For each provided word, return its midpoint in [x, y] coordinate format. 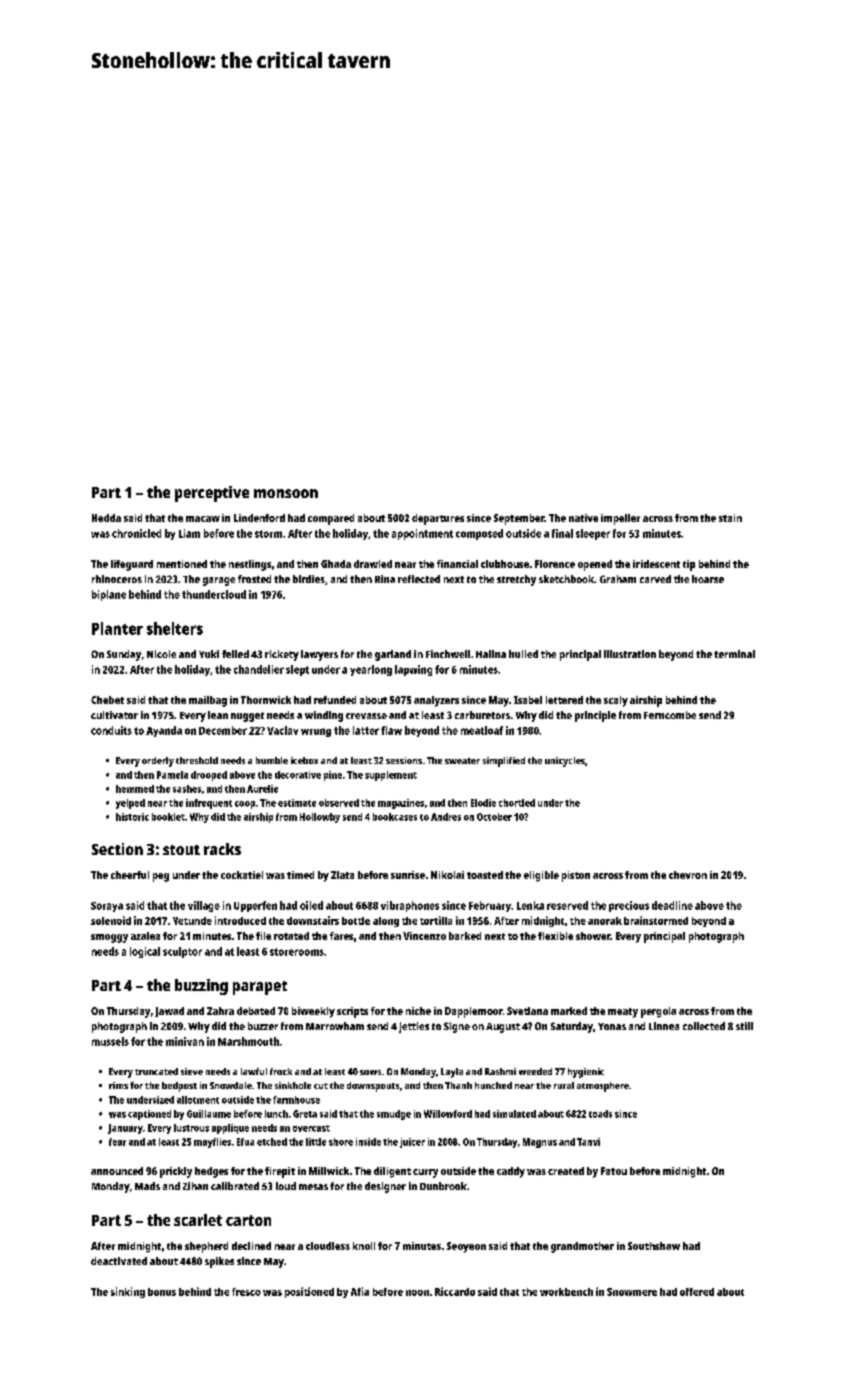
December [223, 730]
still [744, 1026]
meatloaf [482, 730]
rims [118, 1085]
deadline [672, 905]
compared [331, 519]
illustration [630, 654]
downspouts [373, 1087]
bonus [162, 1292]
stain [730, 518]
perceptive [212, 494]
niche [418, 1011]
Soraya [107, 907]
